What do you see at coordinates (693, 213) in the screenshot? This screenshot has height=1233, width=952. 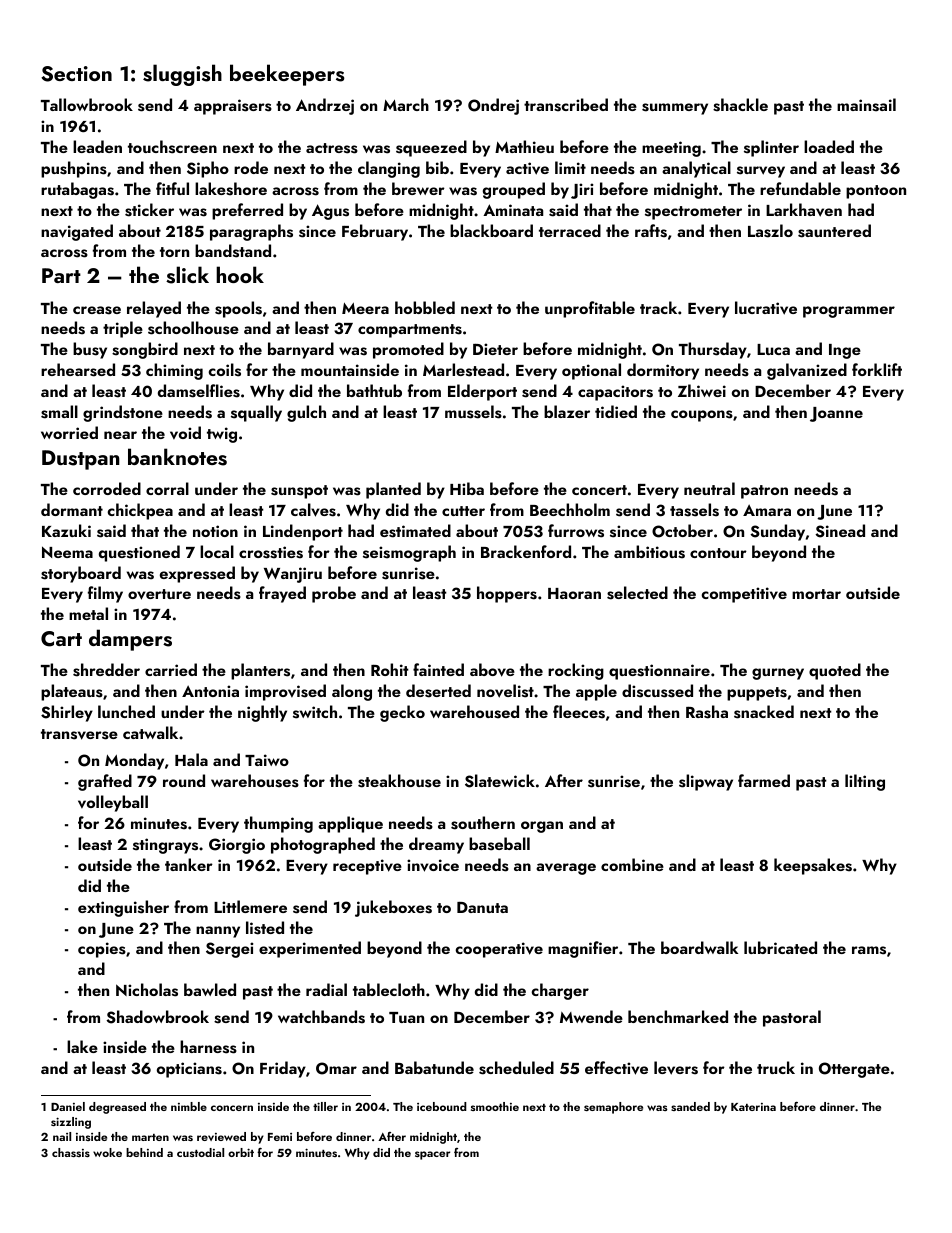 I see `spectrometer` at bounding box center [693, 213].
